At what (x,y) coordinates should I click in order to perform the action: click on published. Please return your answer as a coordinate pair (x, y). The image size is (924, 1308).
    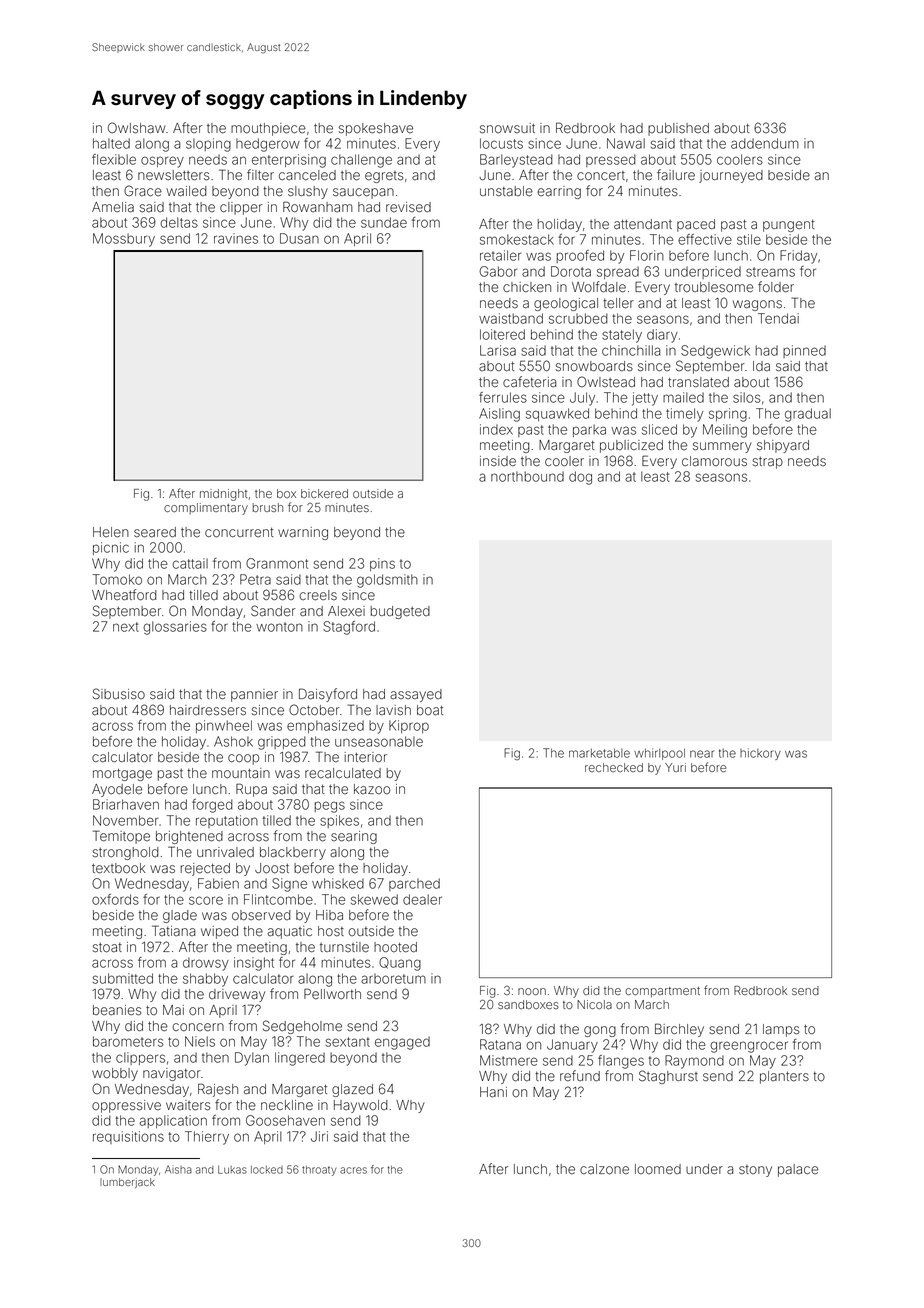
    Looking at the image, I should click on (678, 129).
